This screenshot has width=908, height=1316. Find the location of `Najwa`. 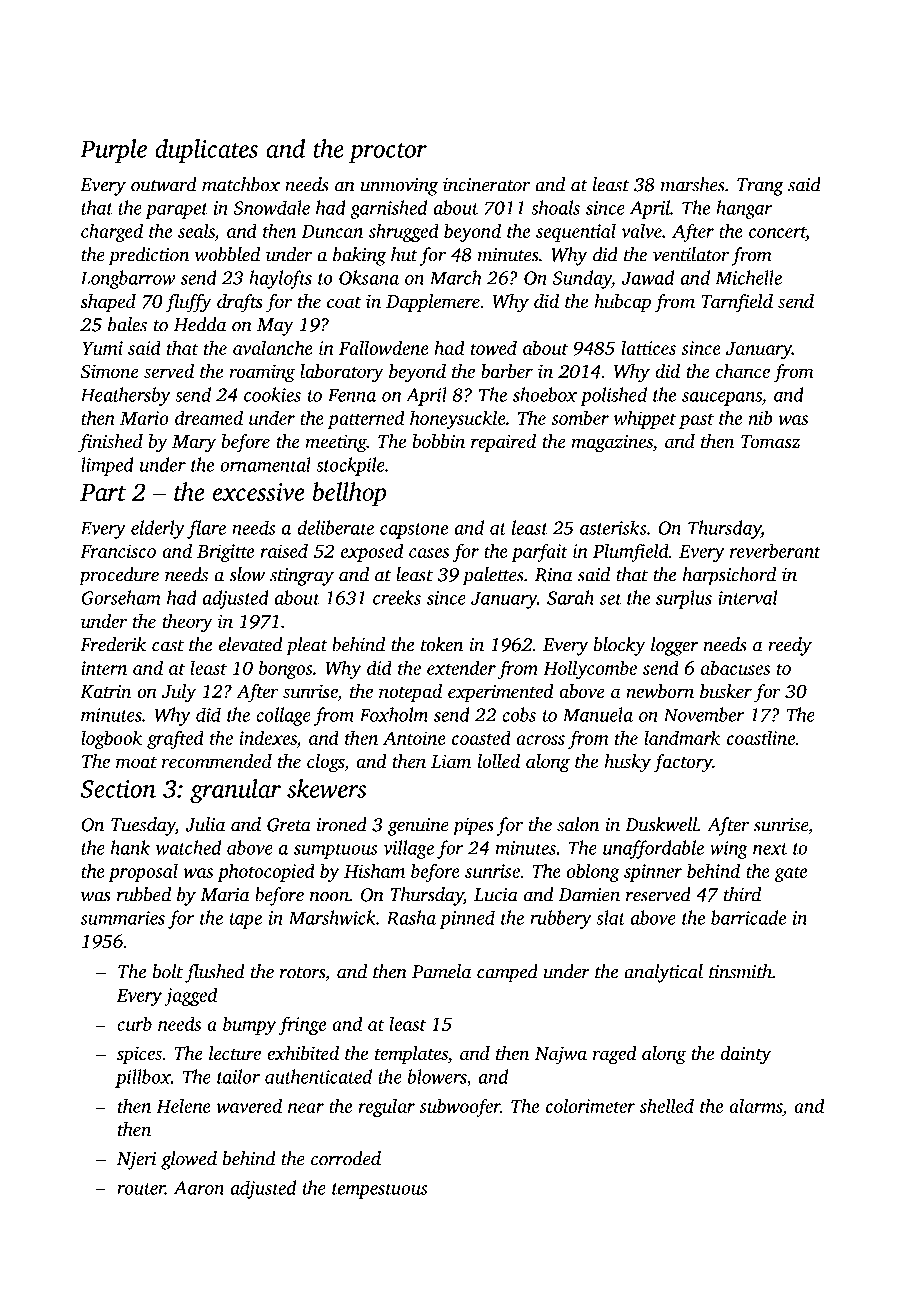

Najwa is located at coordinates (561, 1055).
